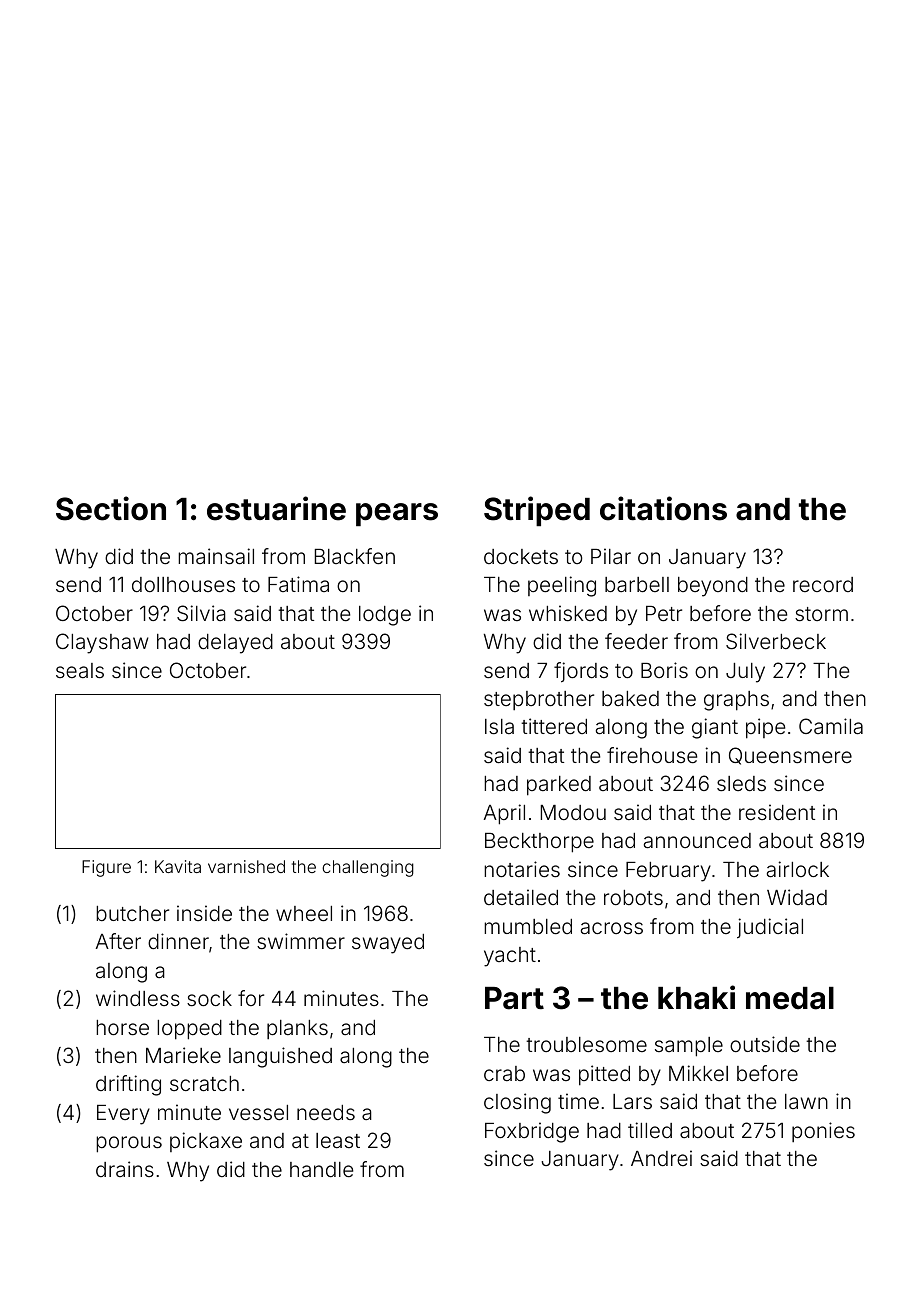  What do you see at coordinates (741, 783) in the page?
I see `sleds` at bounding box center [741, 783].
